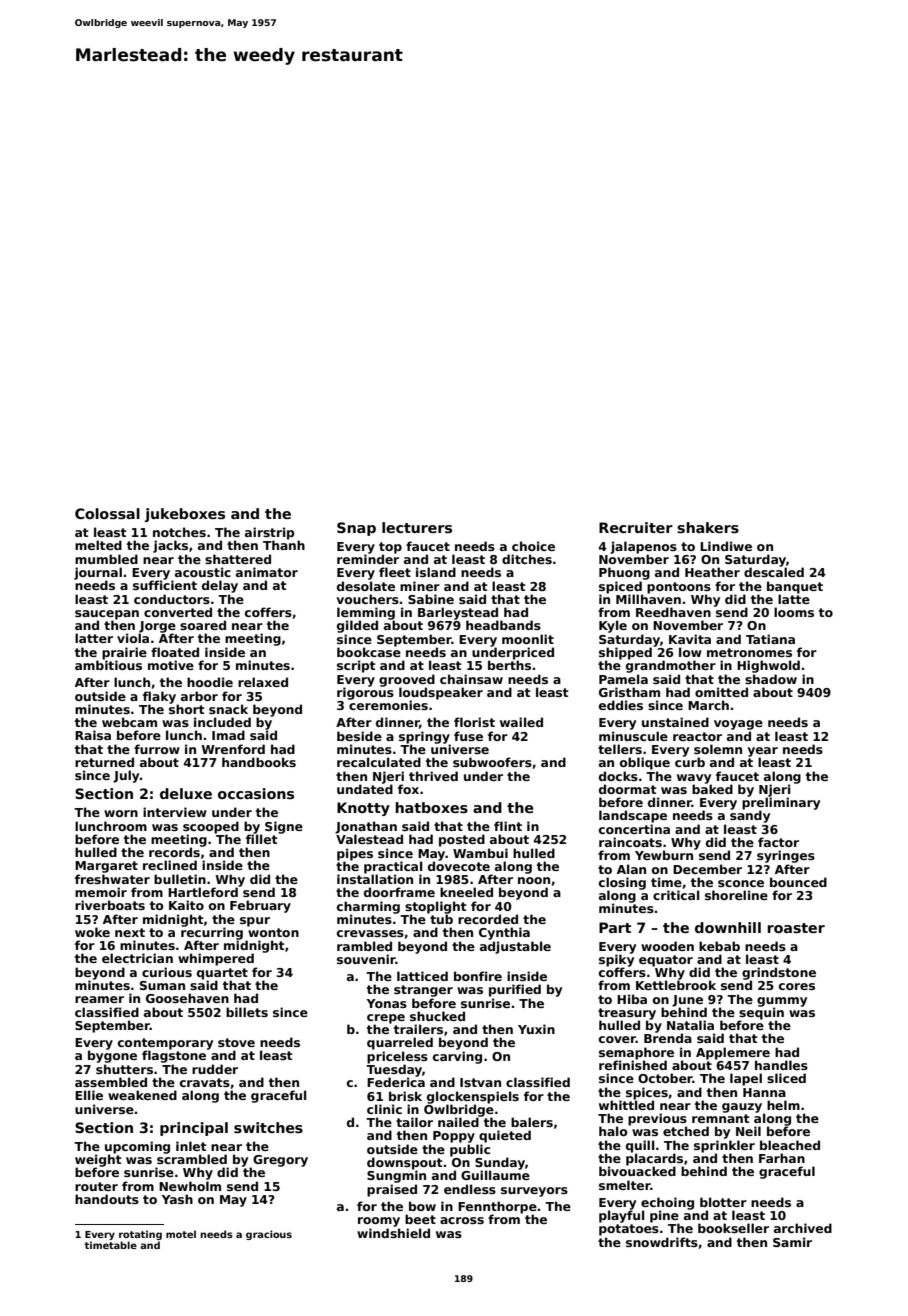  What do you see at coordinates (781, 803) in the screenshot?
I see `preliminary` at bounding box center [781, 803].
